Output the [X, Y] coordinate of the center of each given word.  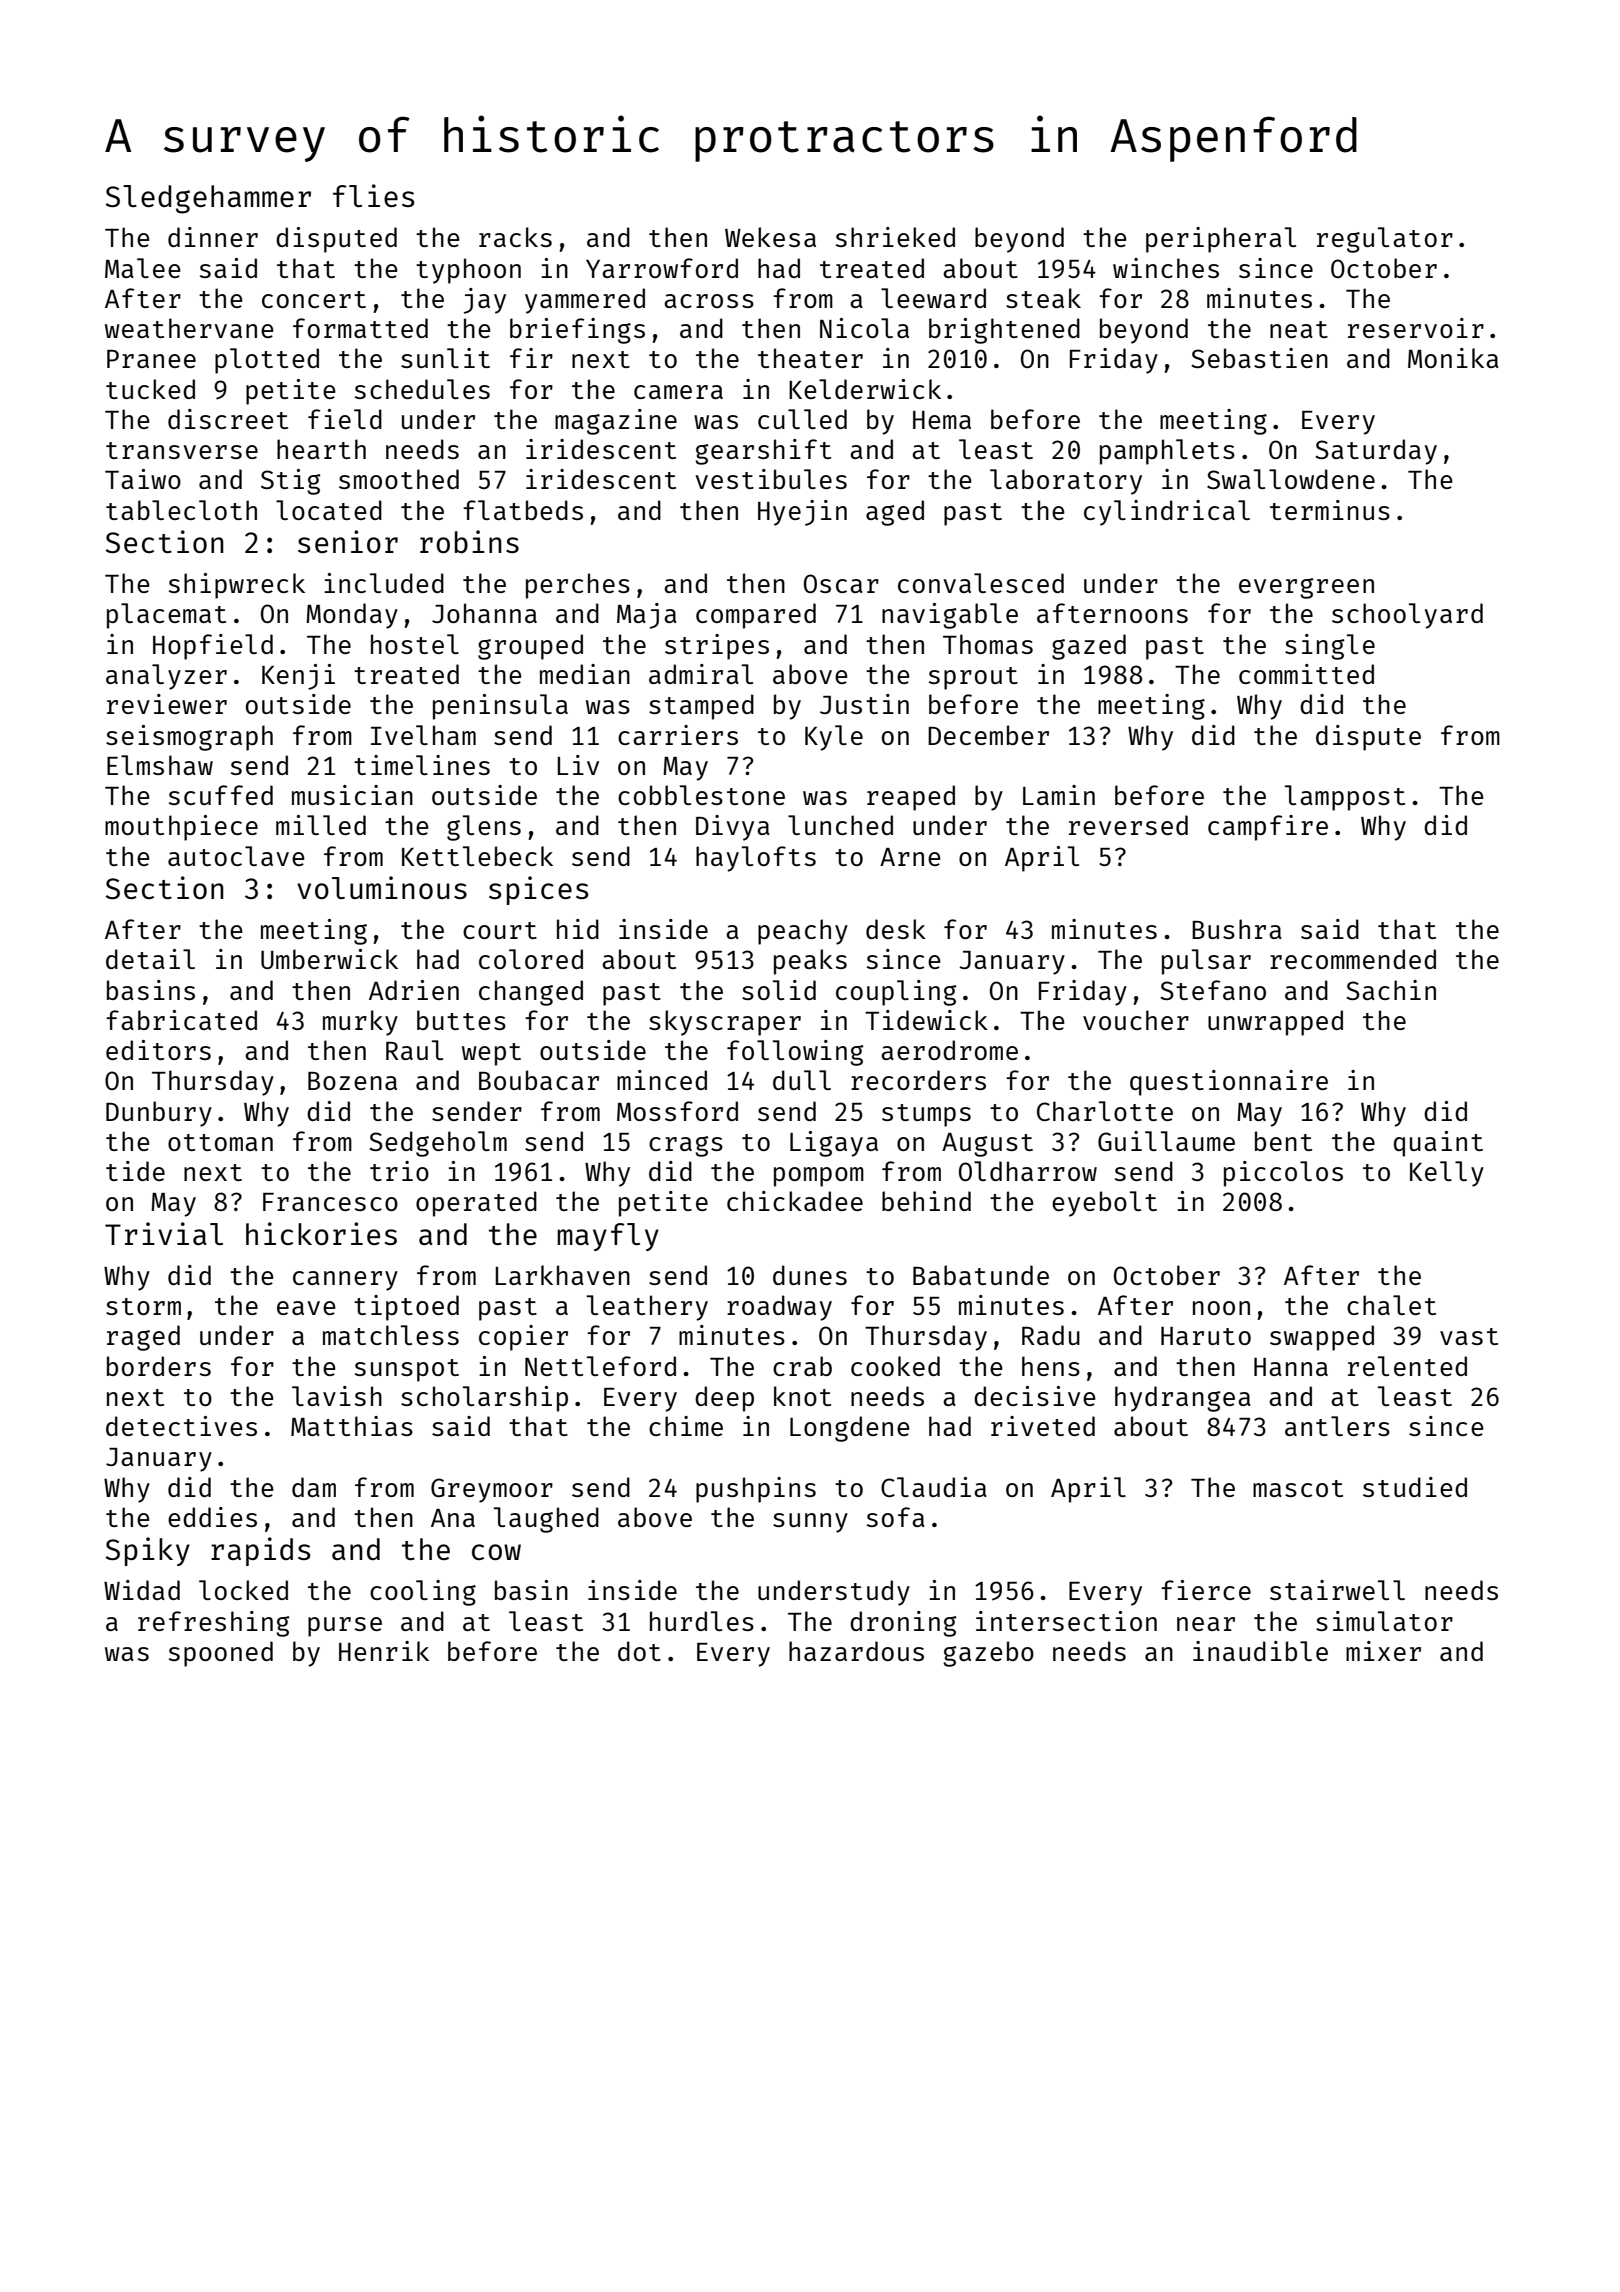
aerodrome [949, 1050]
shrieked [895, 237]
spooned [221, 1654]
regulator [1385, 240]
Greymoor [492, 1490]
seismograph [189, 738]
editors [158, 1050]
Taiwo [143, 479]
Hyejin [802, 513]
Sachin [1391, 990]
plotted [267, 361]
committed [1306, 674]
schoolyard [1407, 616]
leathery [647, 1308]
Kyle [834, 738]
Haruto [1206, 1336]
